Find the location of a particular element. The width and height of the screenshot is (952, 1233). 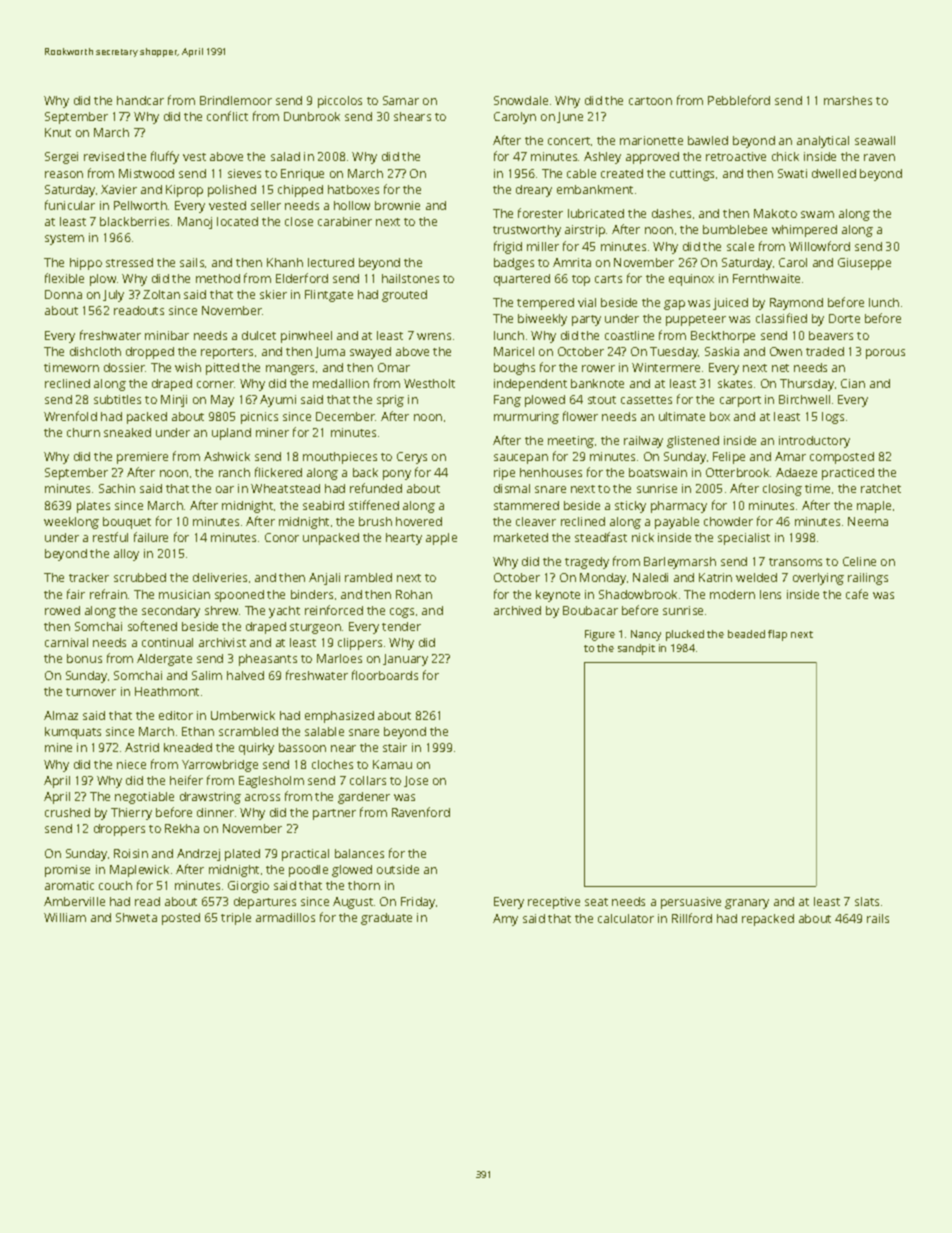

meeting is located at coordinates (571, 442).
